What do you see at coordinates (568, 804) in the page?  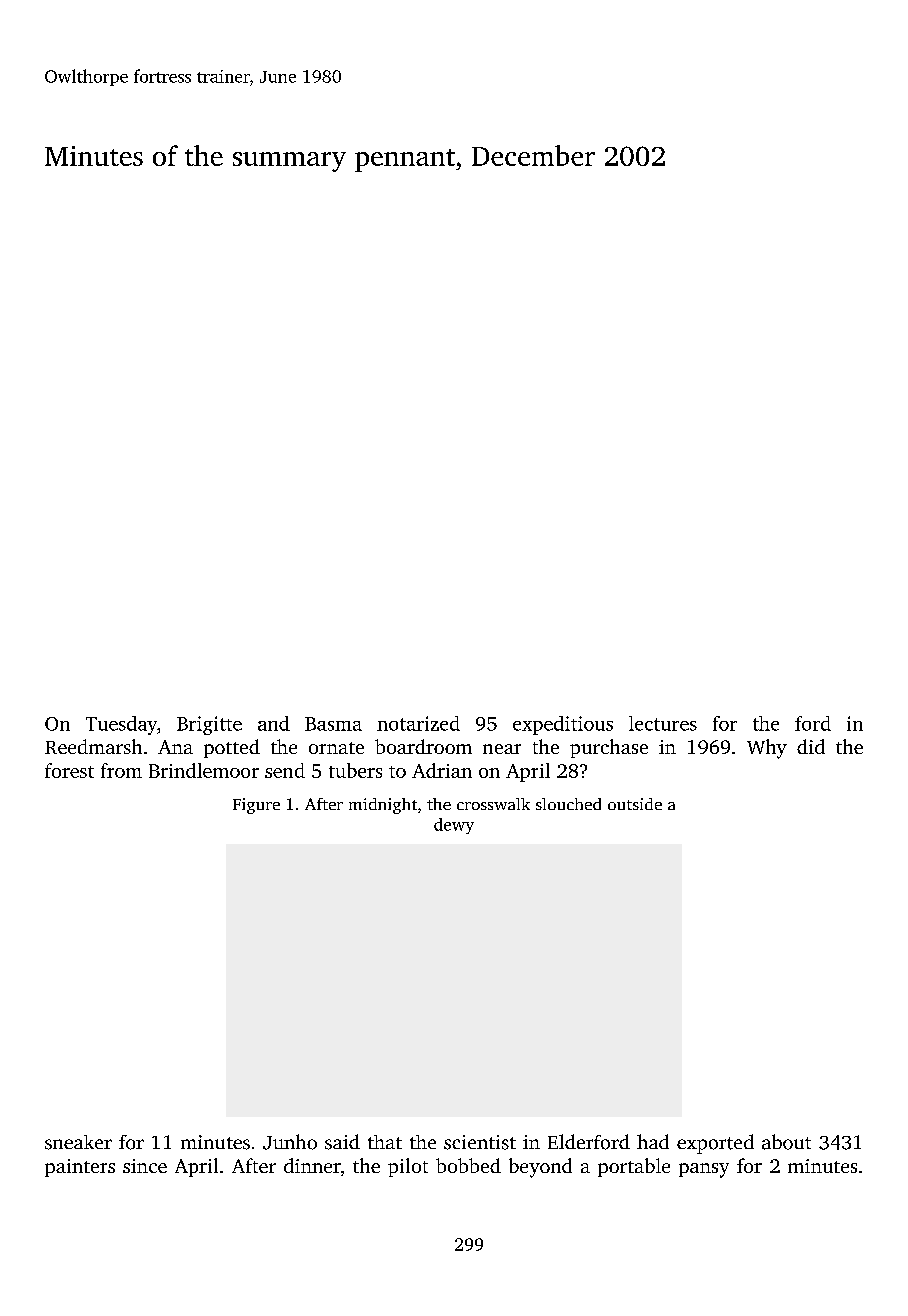 I see `slouched` at bounding box center [568, 804].
